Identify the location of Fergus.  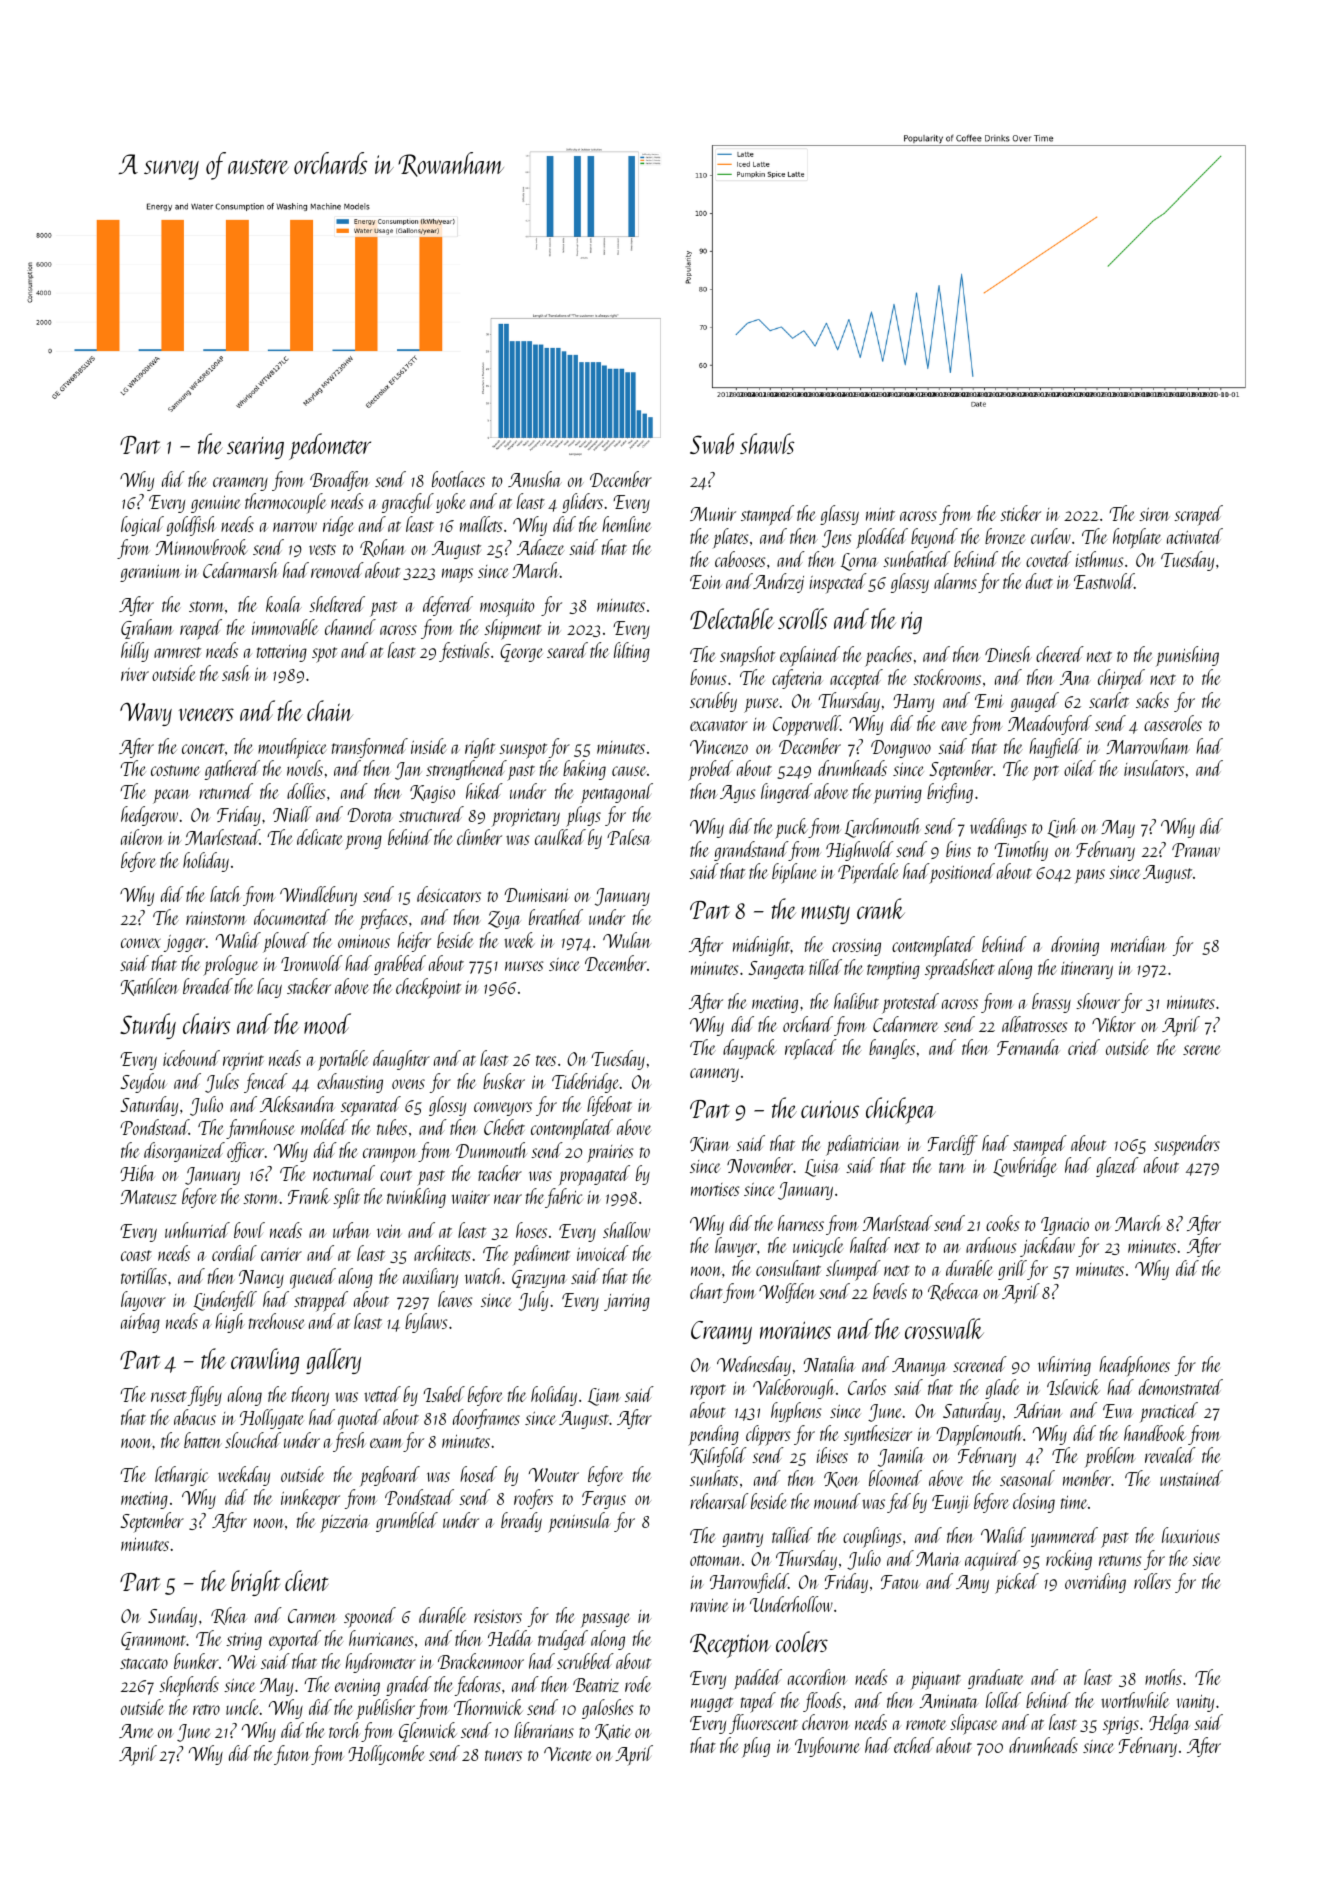
(604, 1500).
